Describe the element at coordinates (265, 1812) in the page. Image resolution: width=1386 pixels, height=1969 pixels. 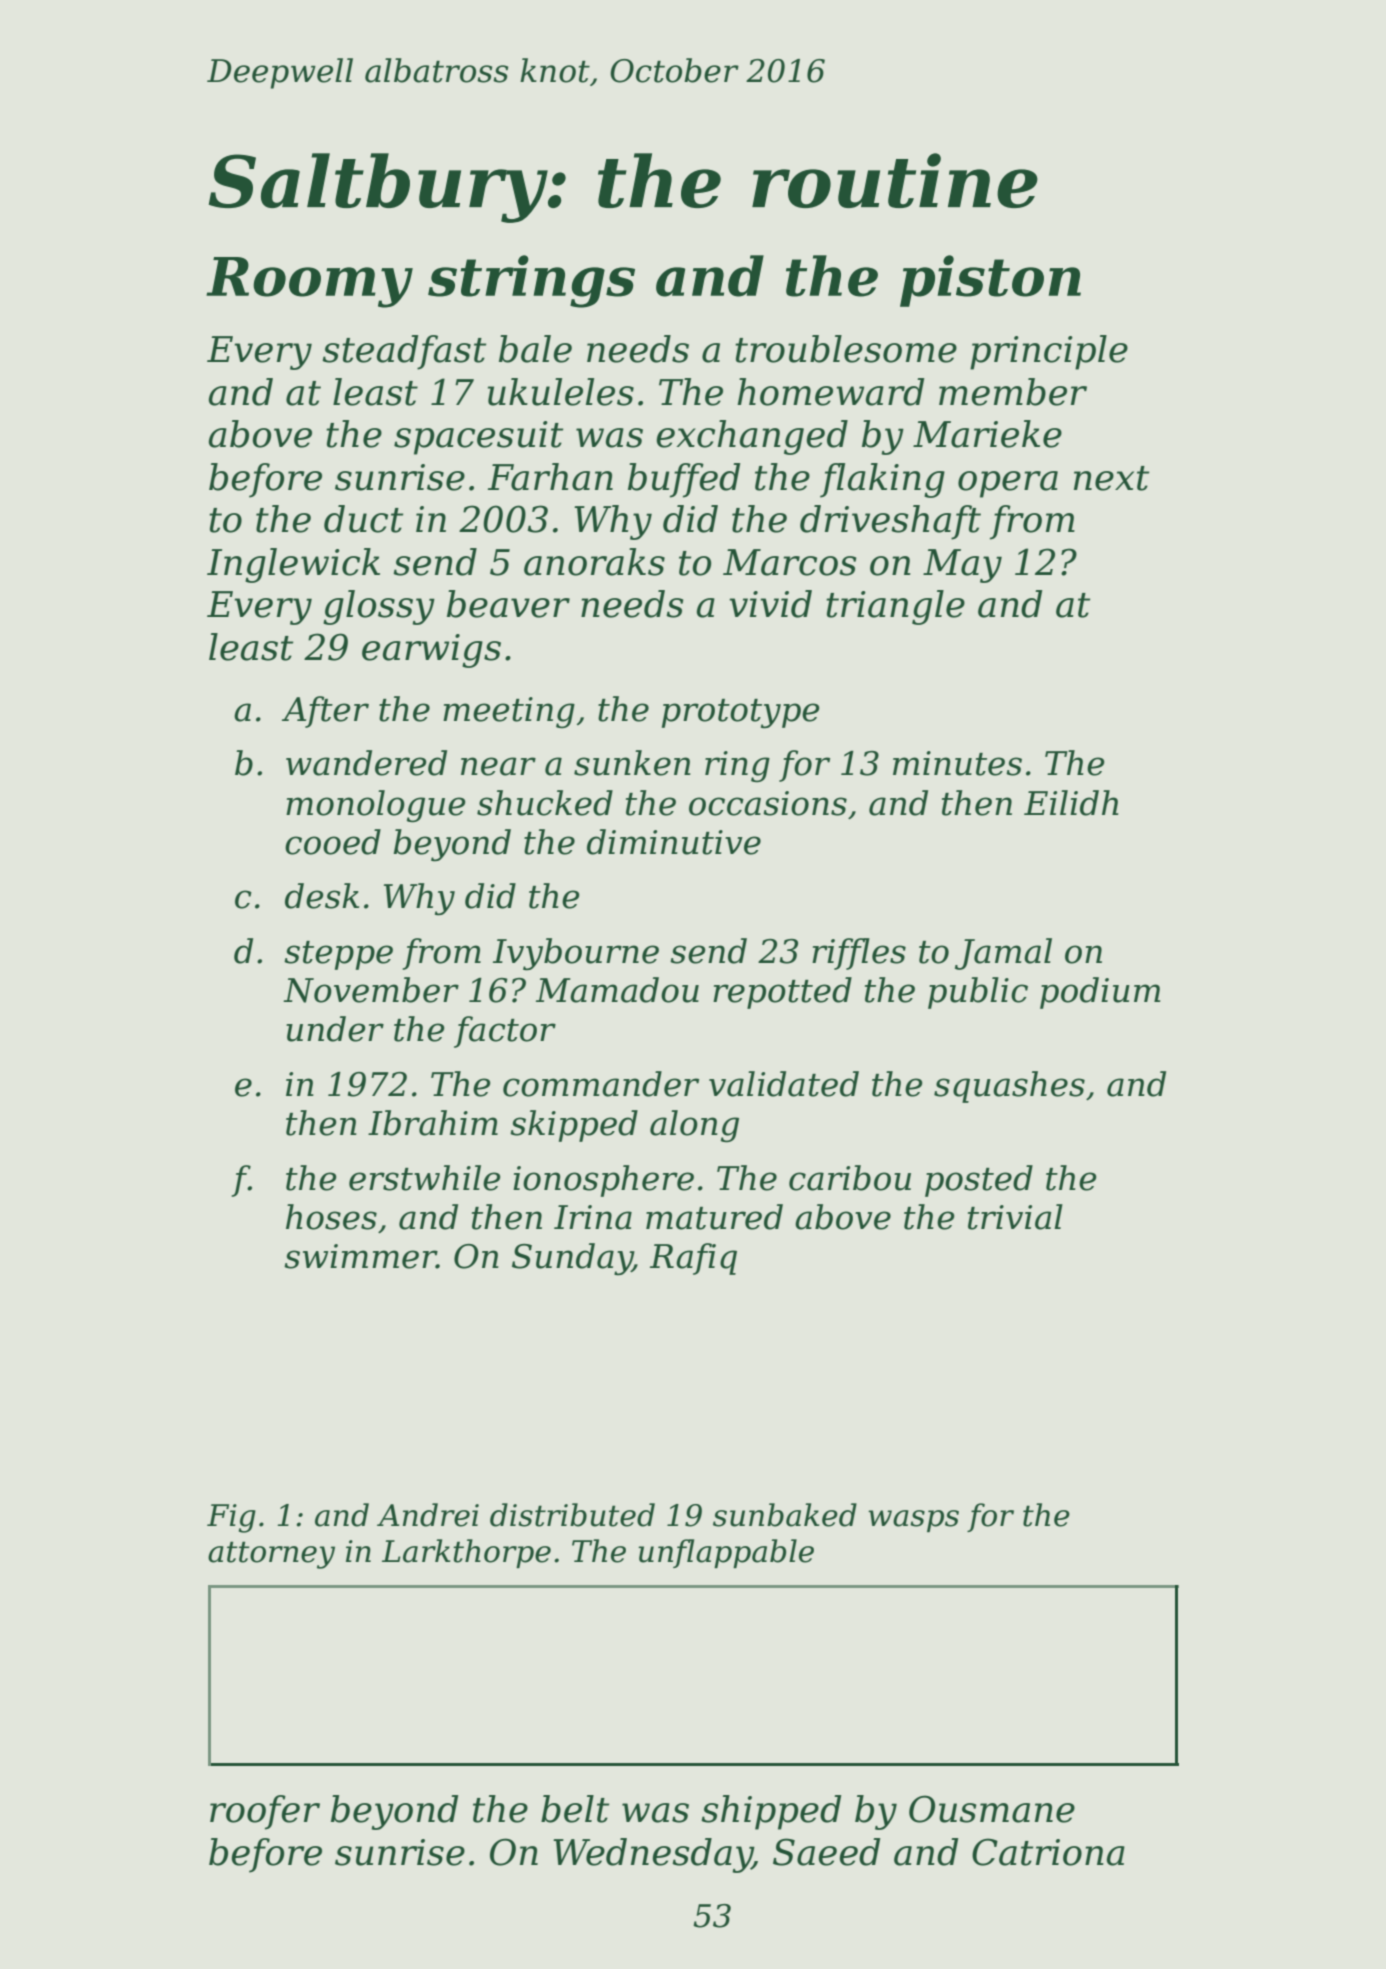
I see `roofer` at that location.
